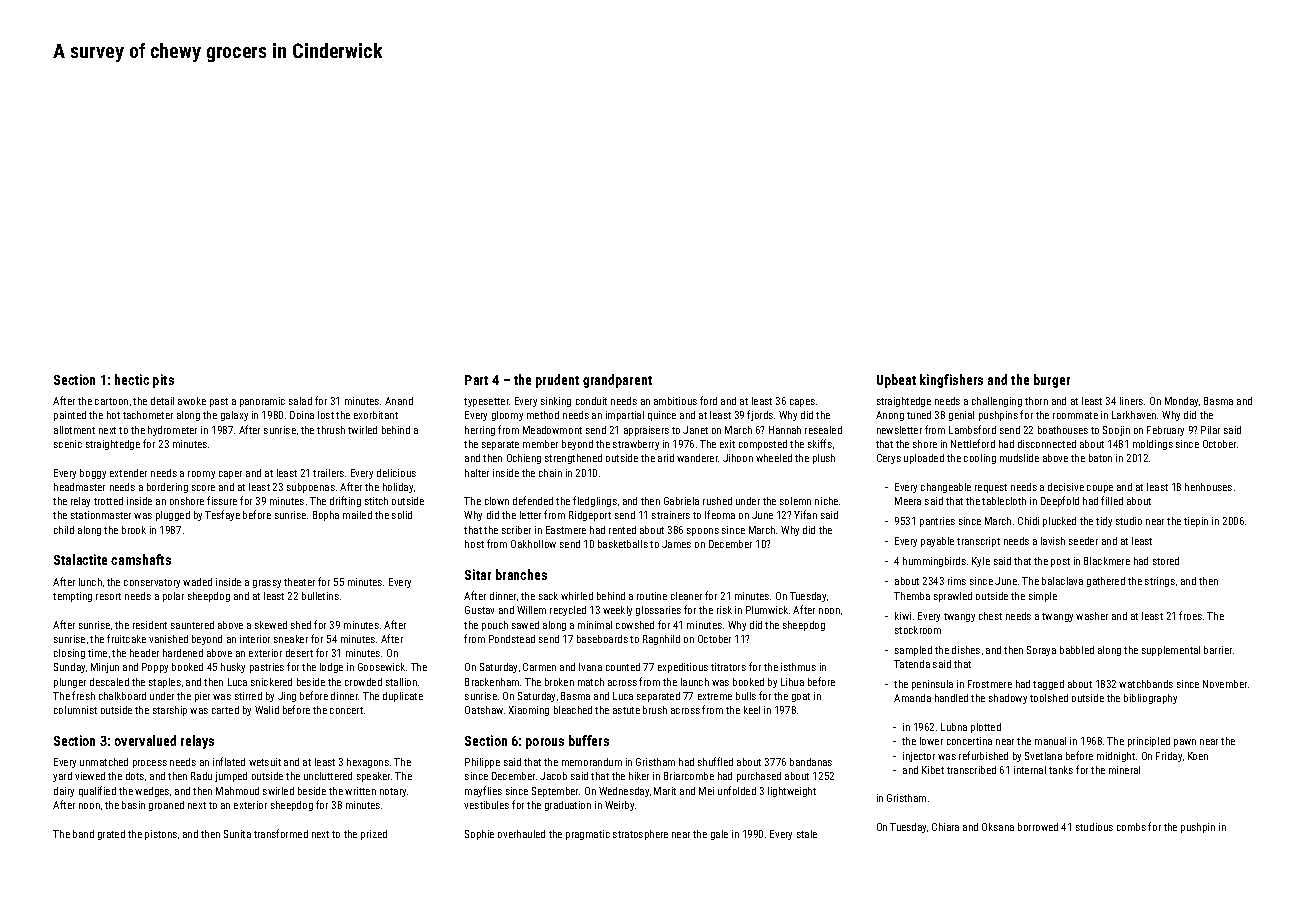 This document has width=1308, height=924. I want to click on internal, so click(1030, 770).
